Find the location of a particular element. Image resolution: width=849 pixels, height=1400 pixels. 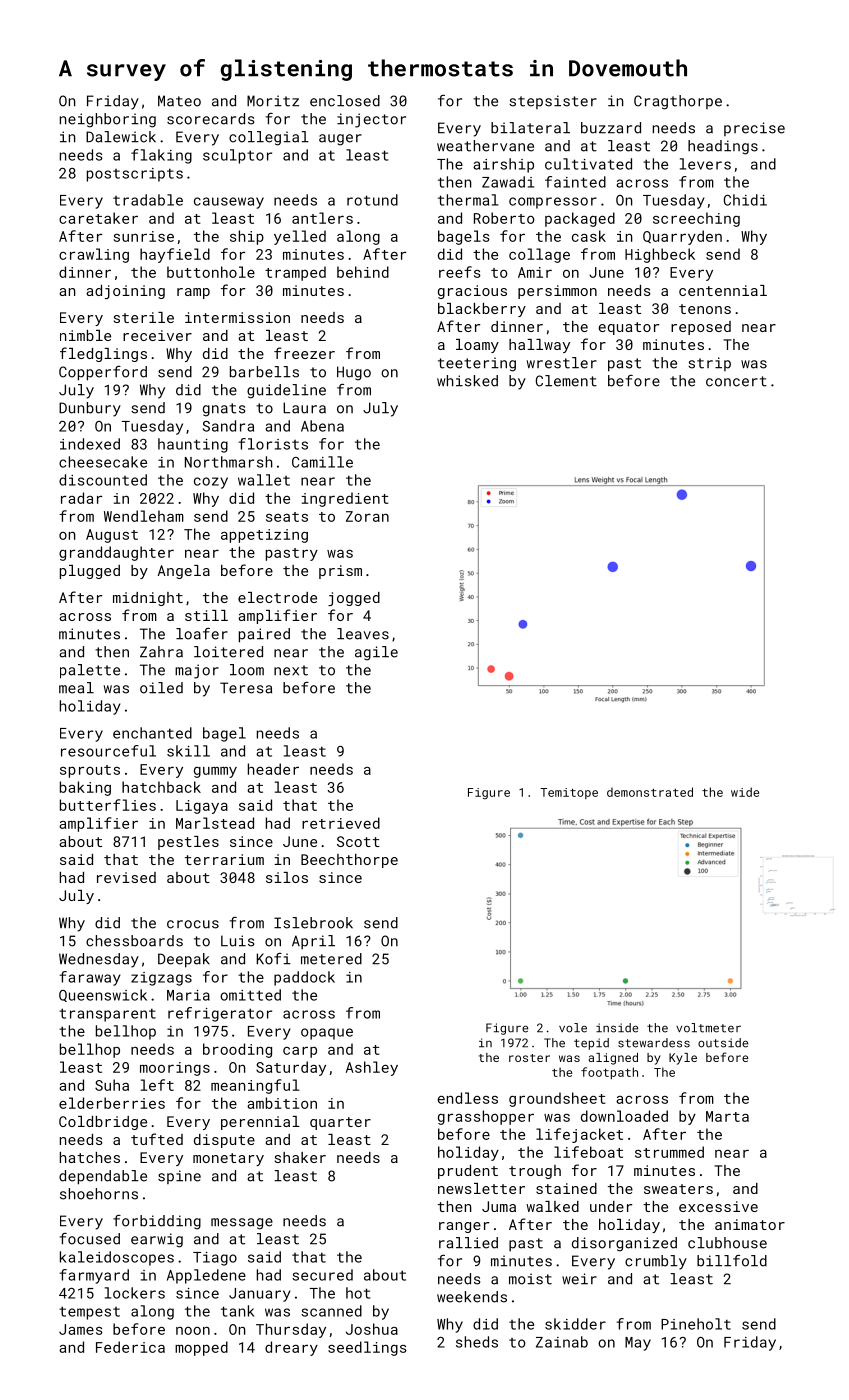

Moritz is located at coordinates (273, 101).
